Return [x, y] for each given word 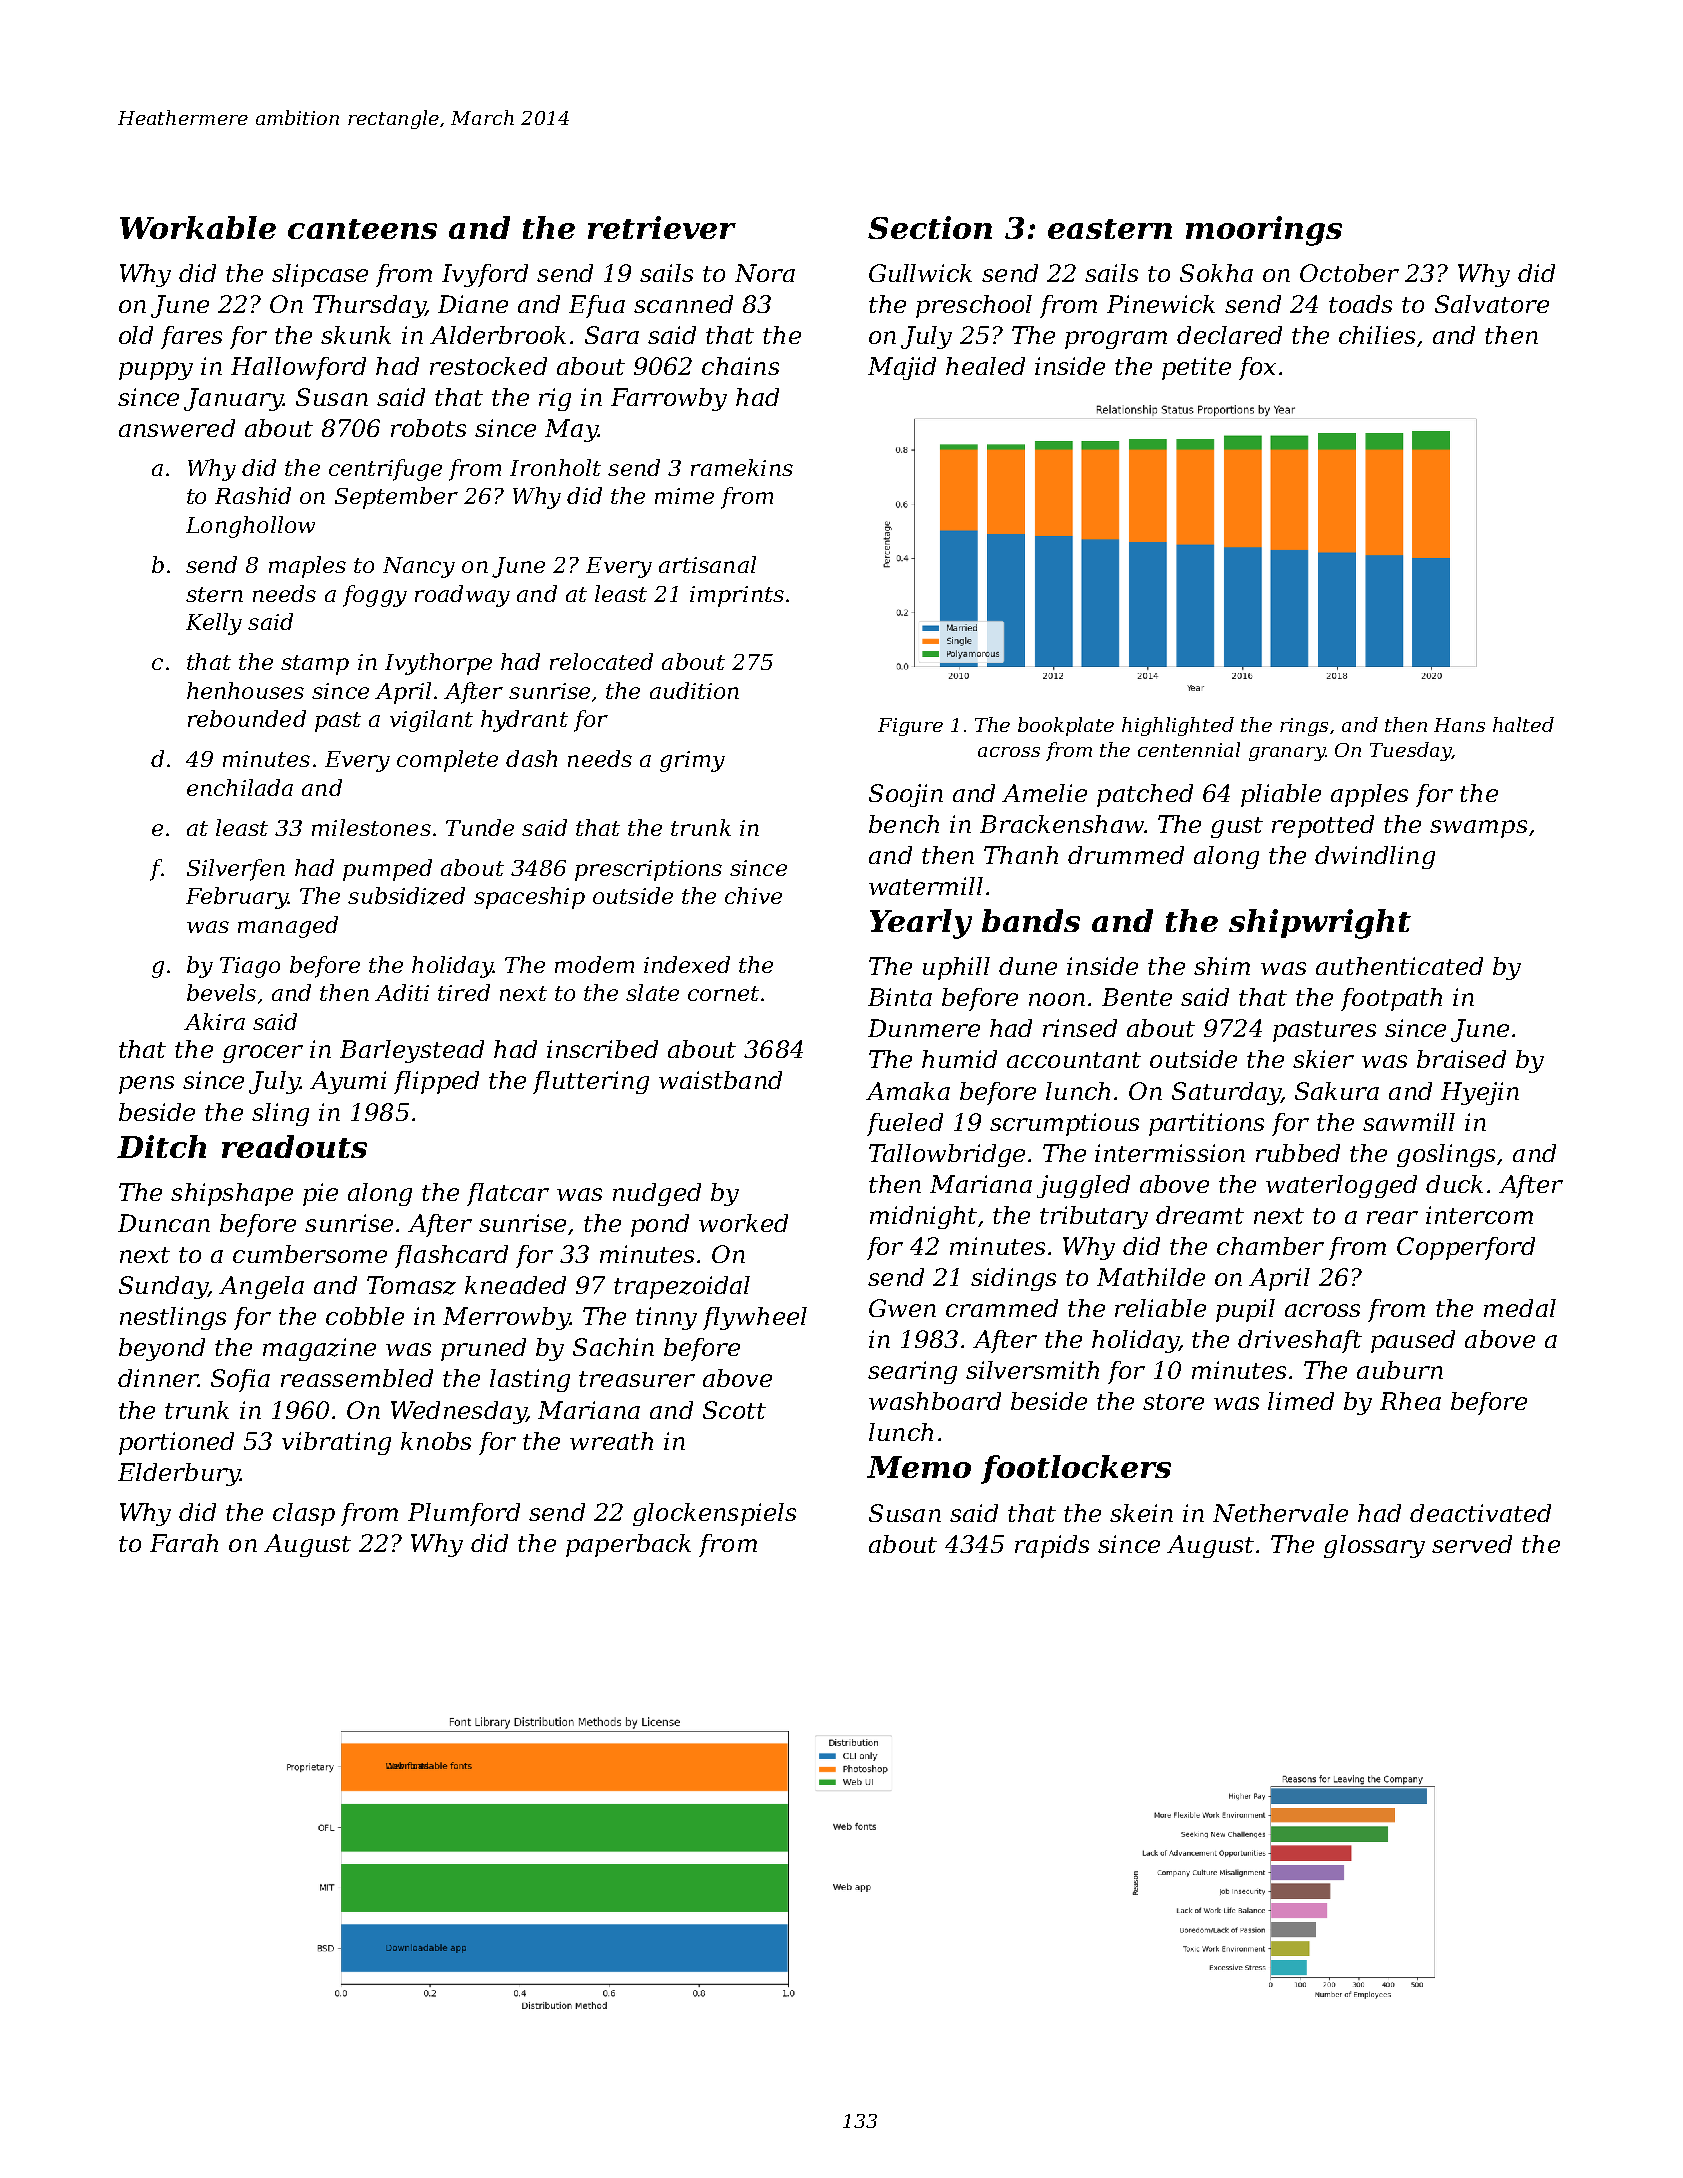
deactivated [1480, 1513]
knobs [436, 1441]
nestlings [173, 1318]
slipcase [320, 275]
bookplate [1066, 726]
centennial [1189, 749]
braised [1461, 1059]
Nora [765, 273]
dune [1028, 966]
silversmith [1032, 1370]
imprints [737, 596]
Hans [1459, 725]
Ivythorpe [438, 664]
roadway [462, 596]
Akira [214, 1021]
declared [1229, 335]
